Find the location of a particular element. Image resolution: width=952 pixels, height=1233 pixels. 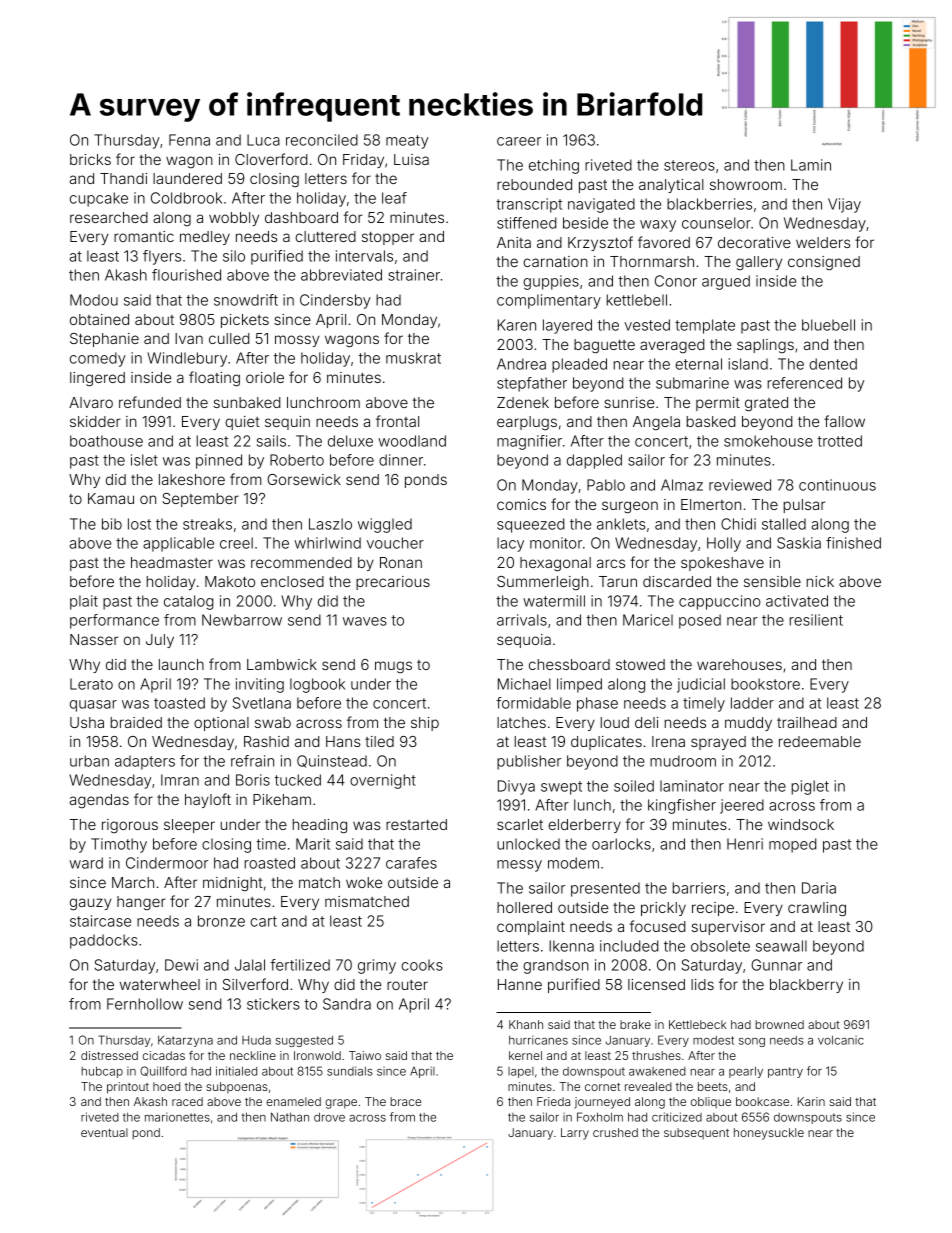

stereos is located at coordinates (689, 165).
